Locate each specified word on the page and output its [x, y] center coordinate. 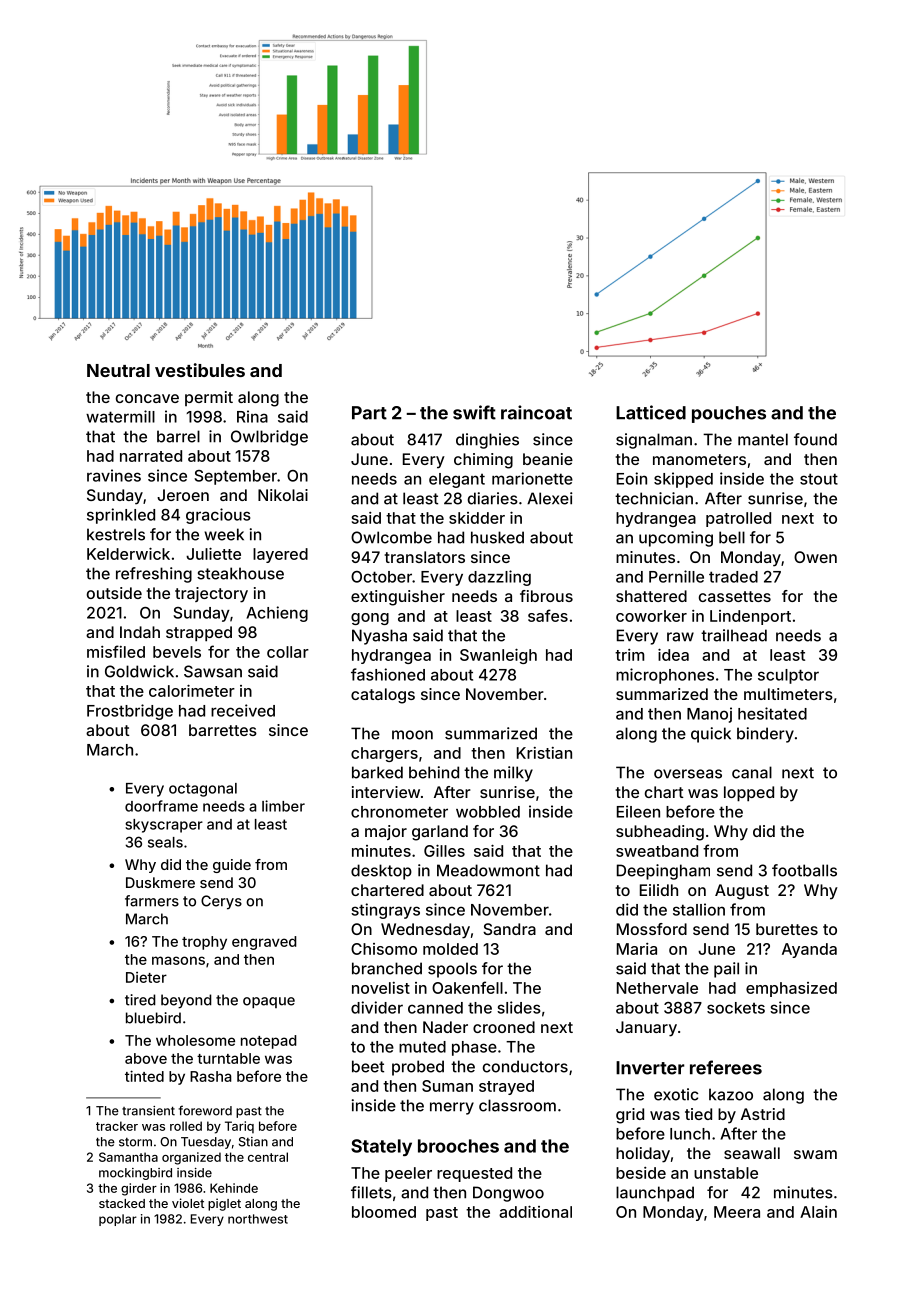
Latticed [651, 412]
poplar [118, 1220]
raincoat [536, 412]
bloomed [384, 1212]
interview [386, 792]
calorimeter [192, 690]
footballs [804, 870]
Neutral [118, 370]
